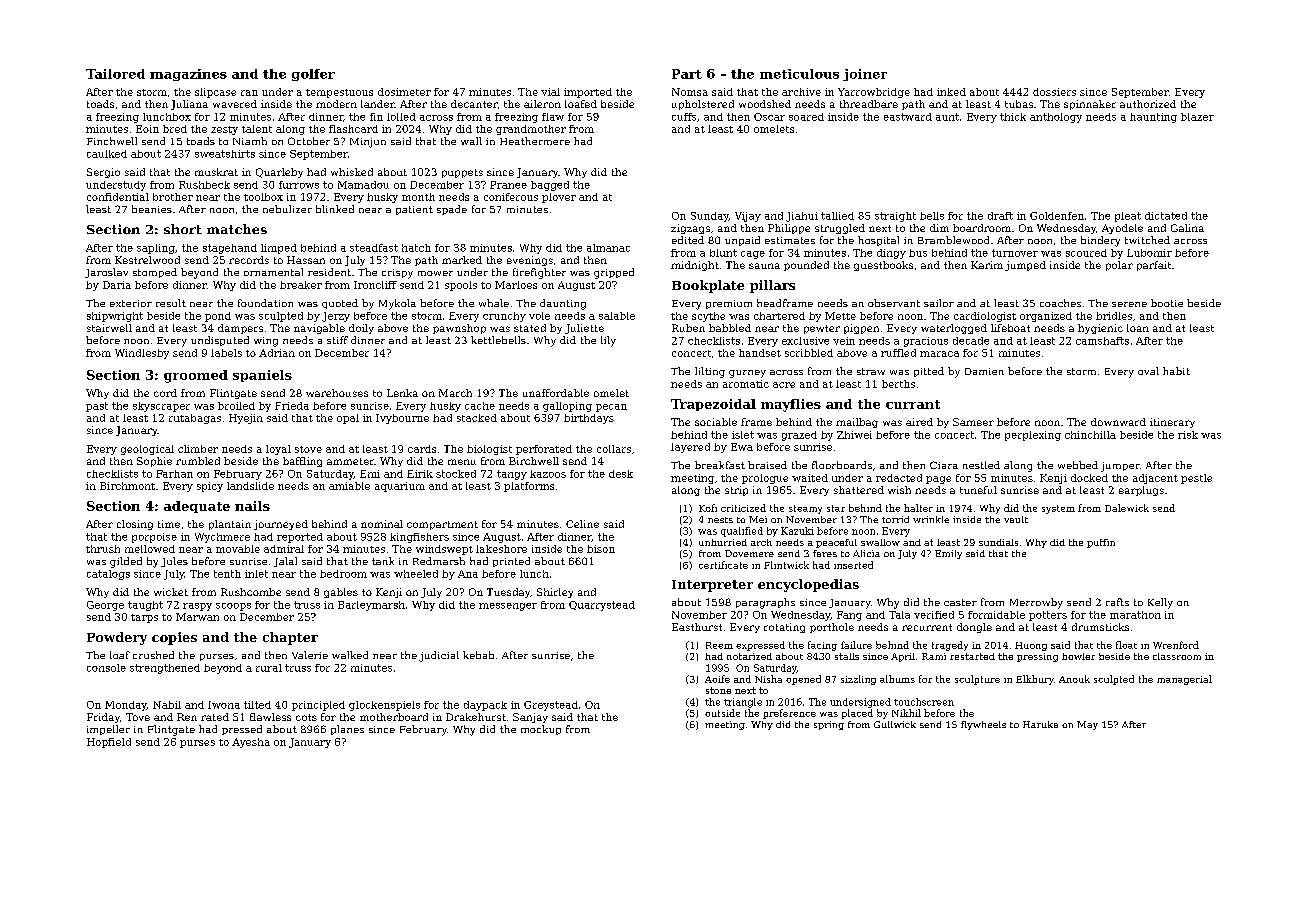  Describe the element at coordinates (710, 217) in the screenshot. I see `Sunday` at that location.
